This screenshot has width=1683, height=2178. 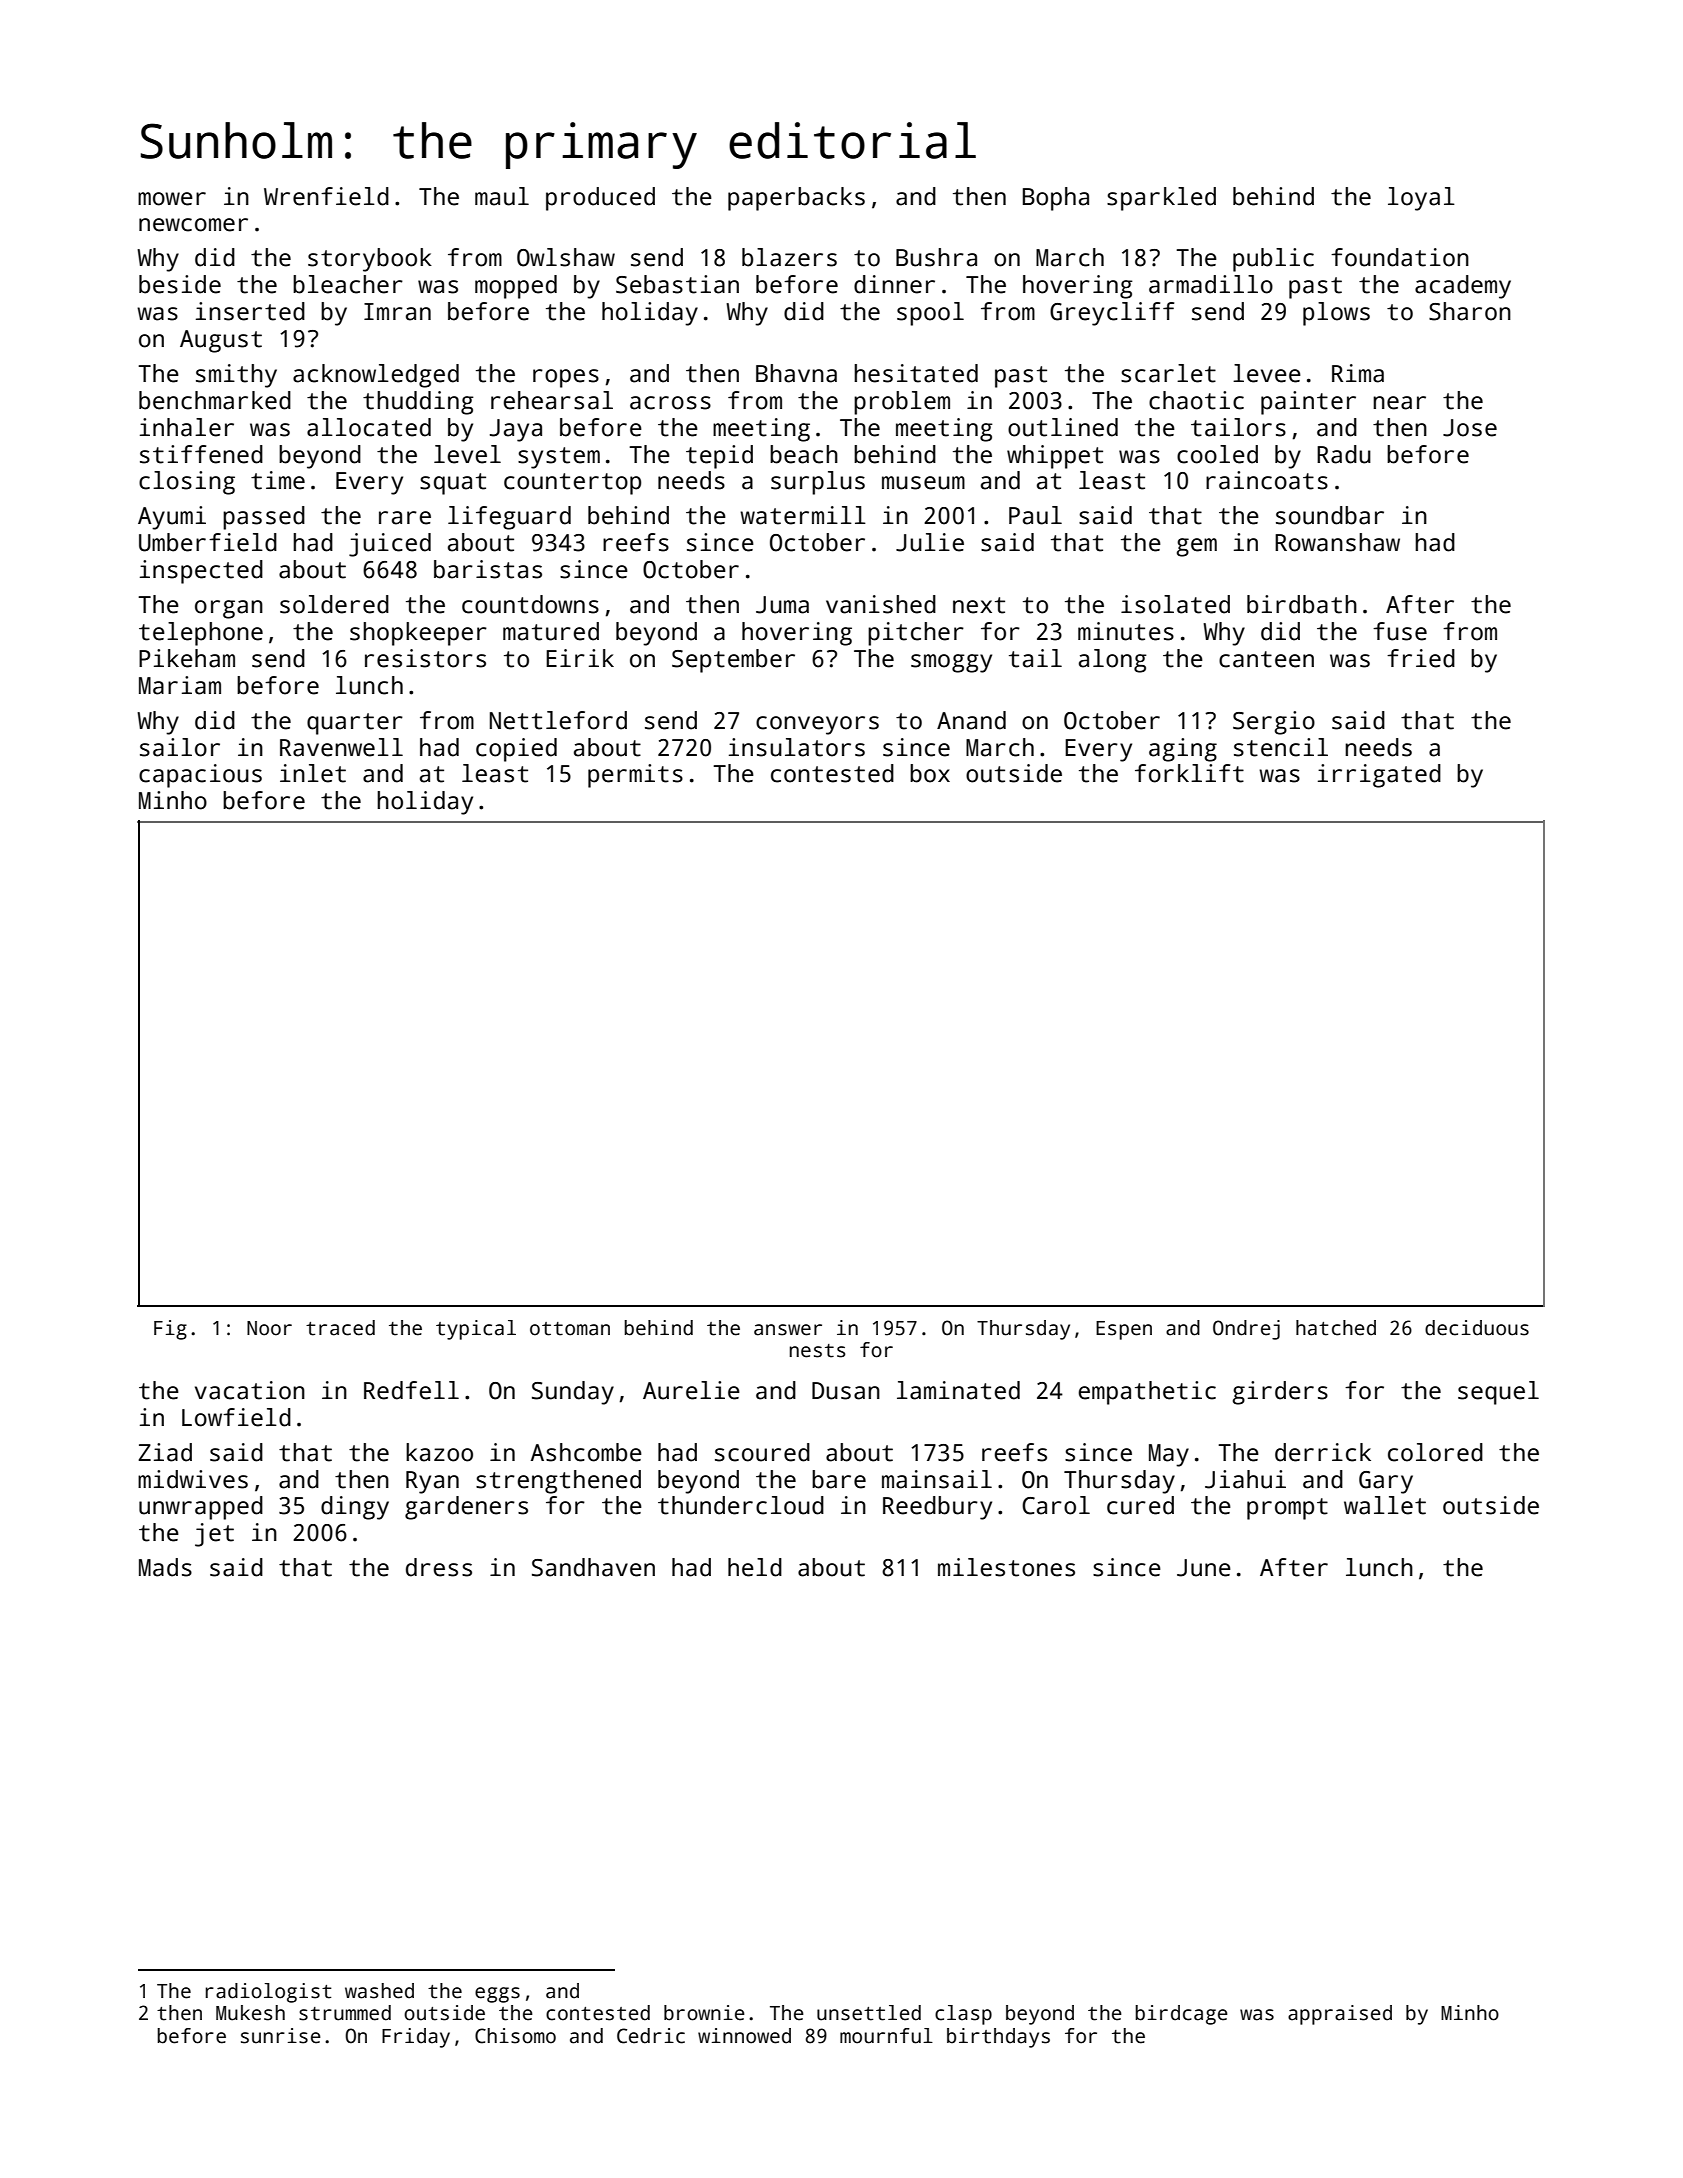 What do you see at coordinates (930, 773) in the screenshot?
I see `box` at bounding box center [930, 773].
